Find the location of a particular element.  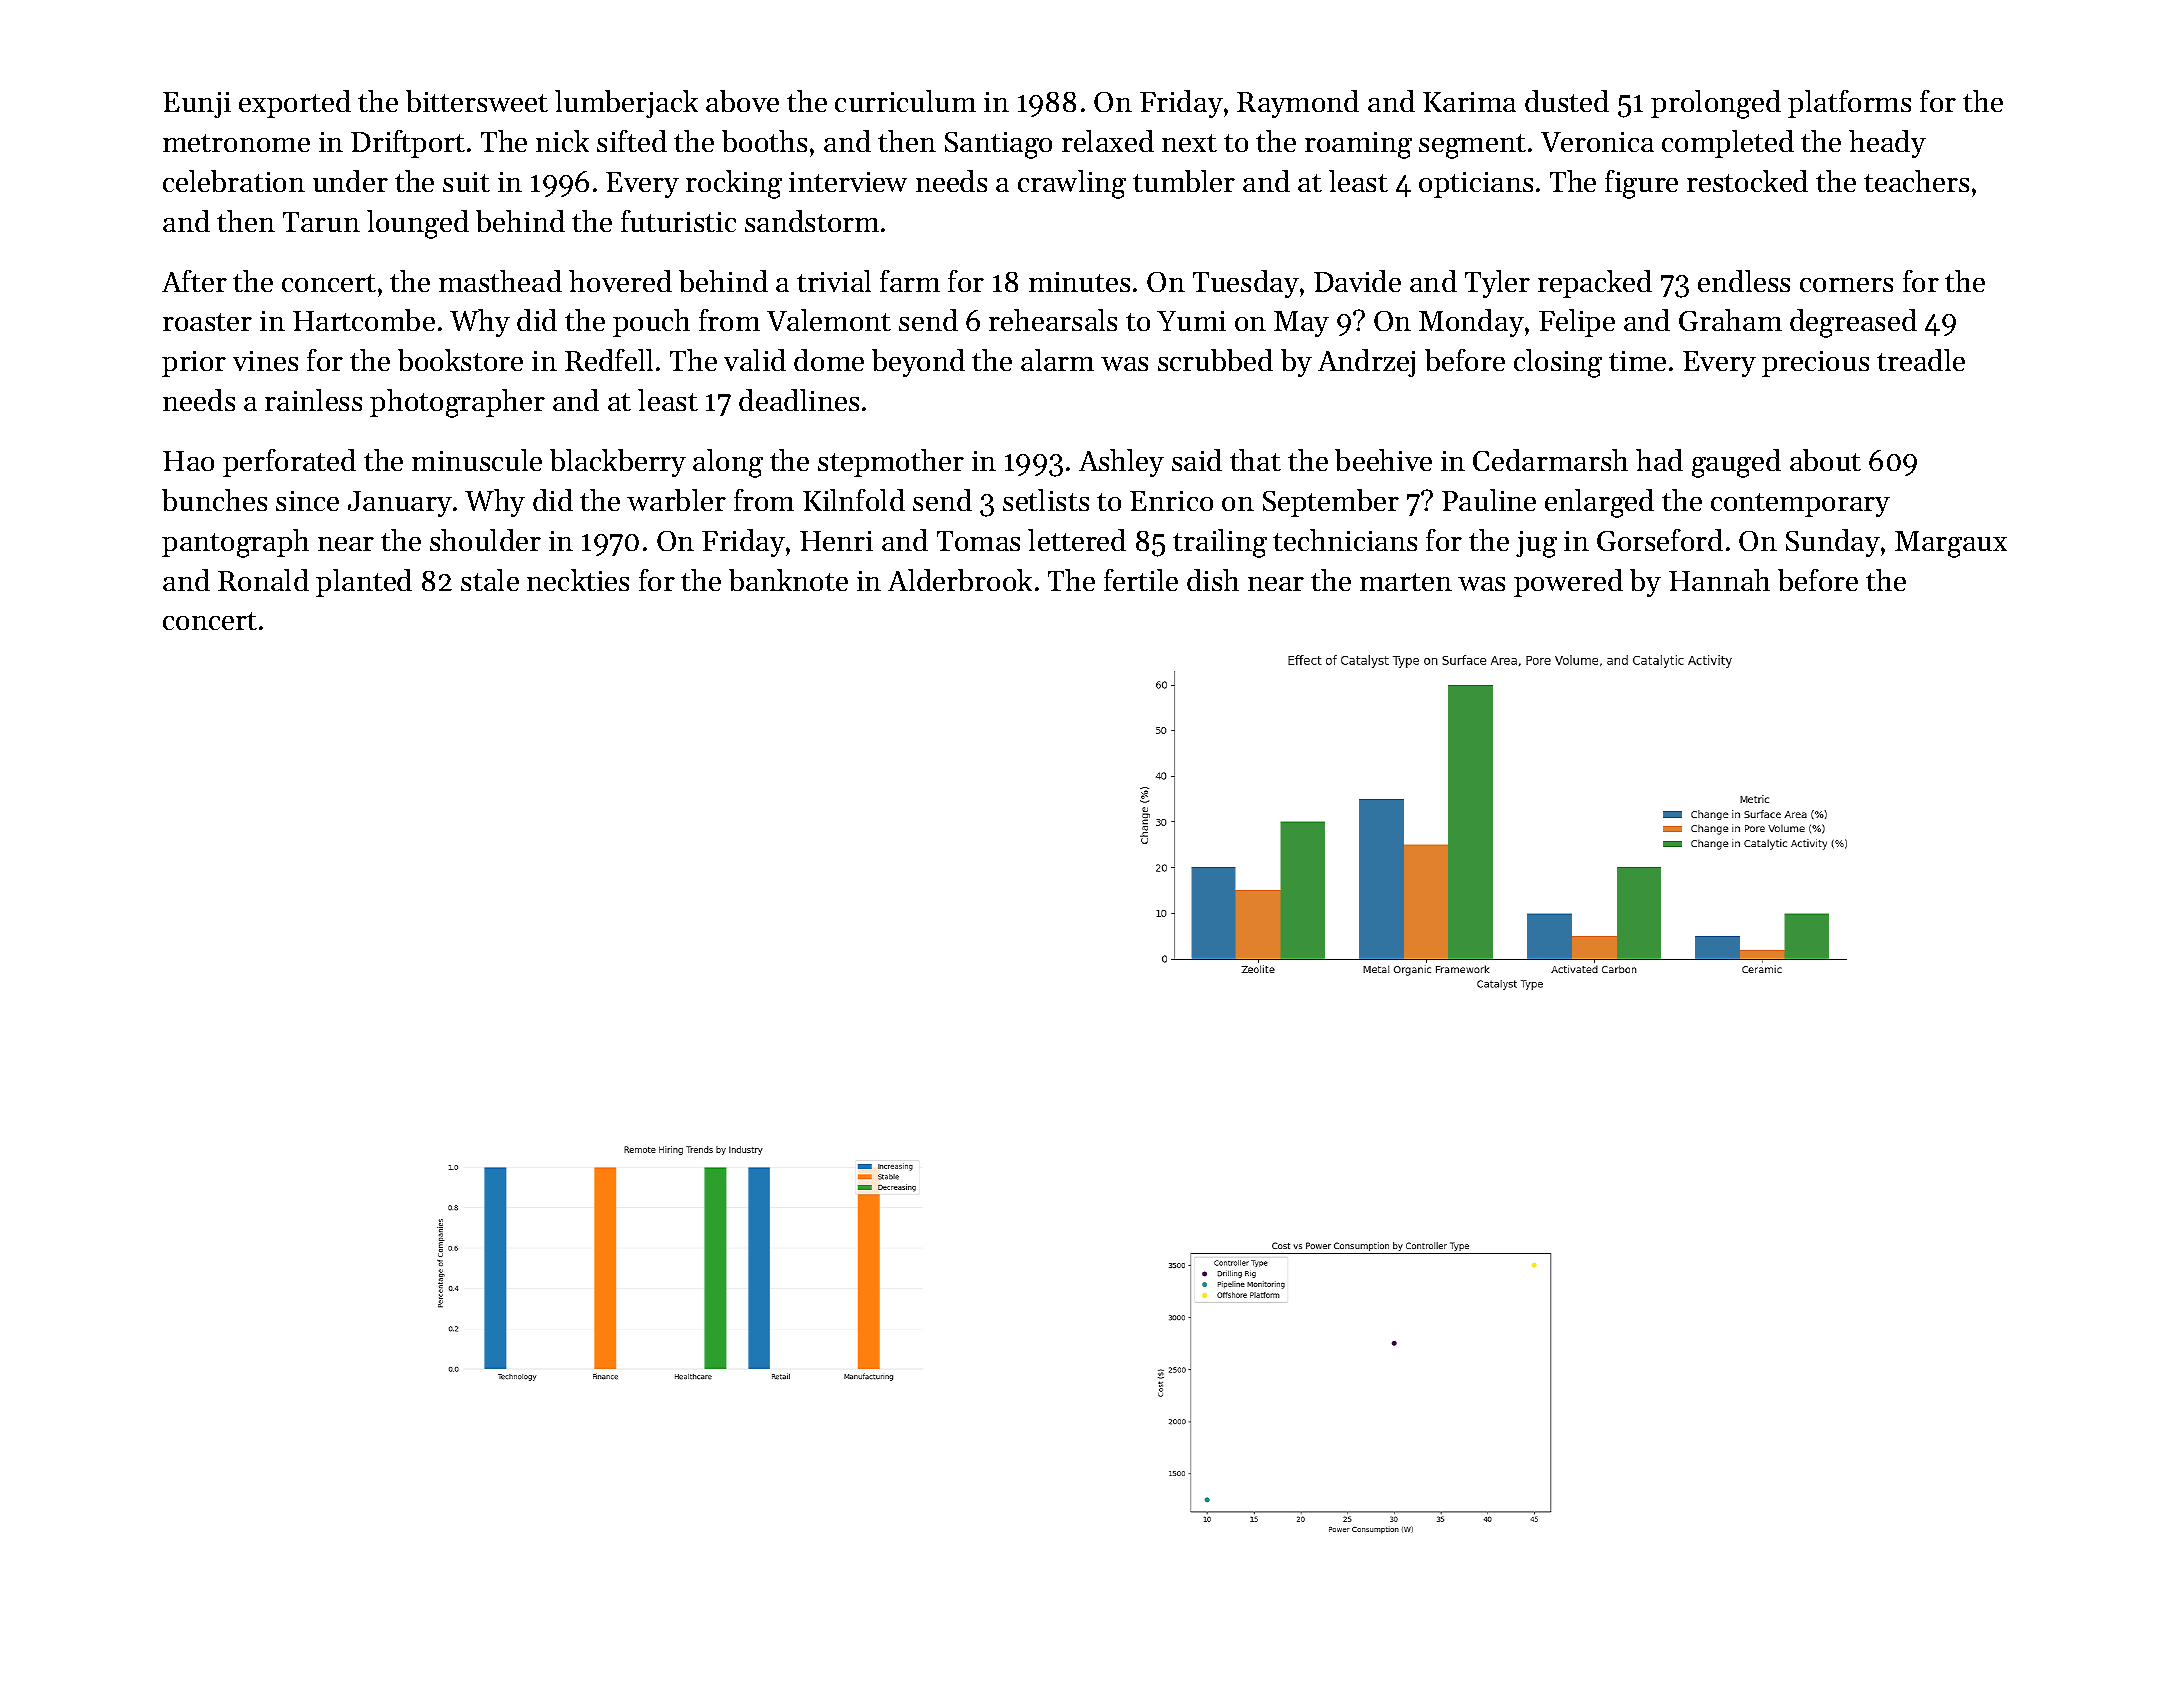

Hannah is located at coordinates (1719, 580).
